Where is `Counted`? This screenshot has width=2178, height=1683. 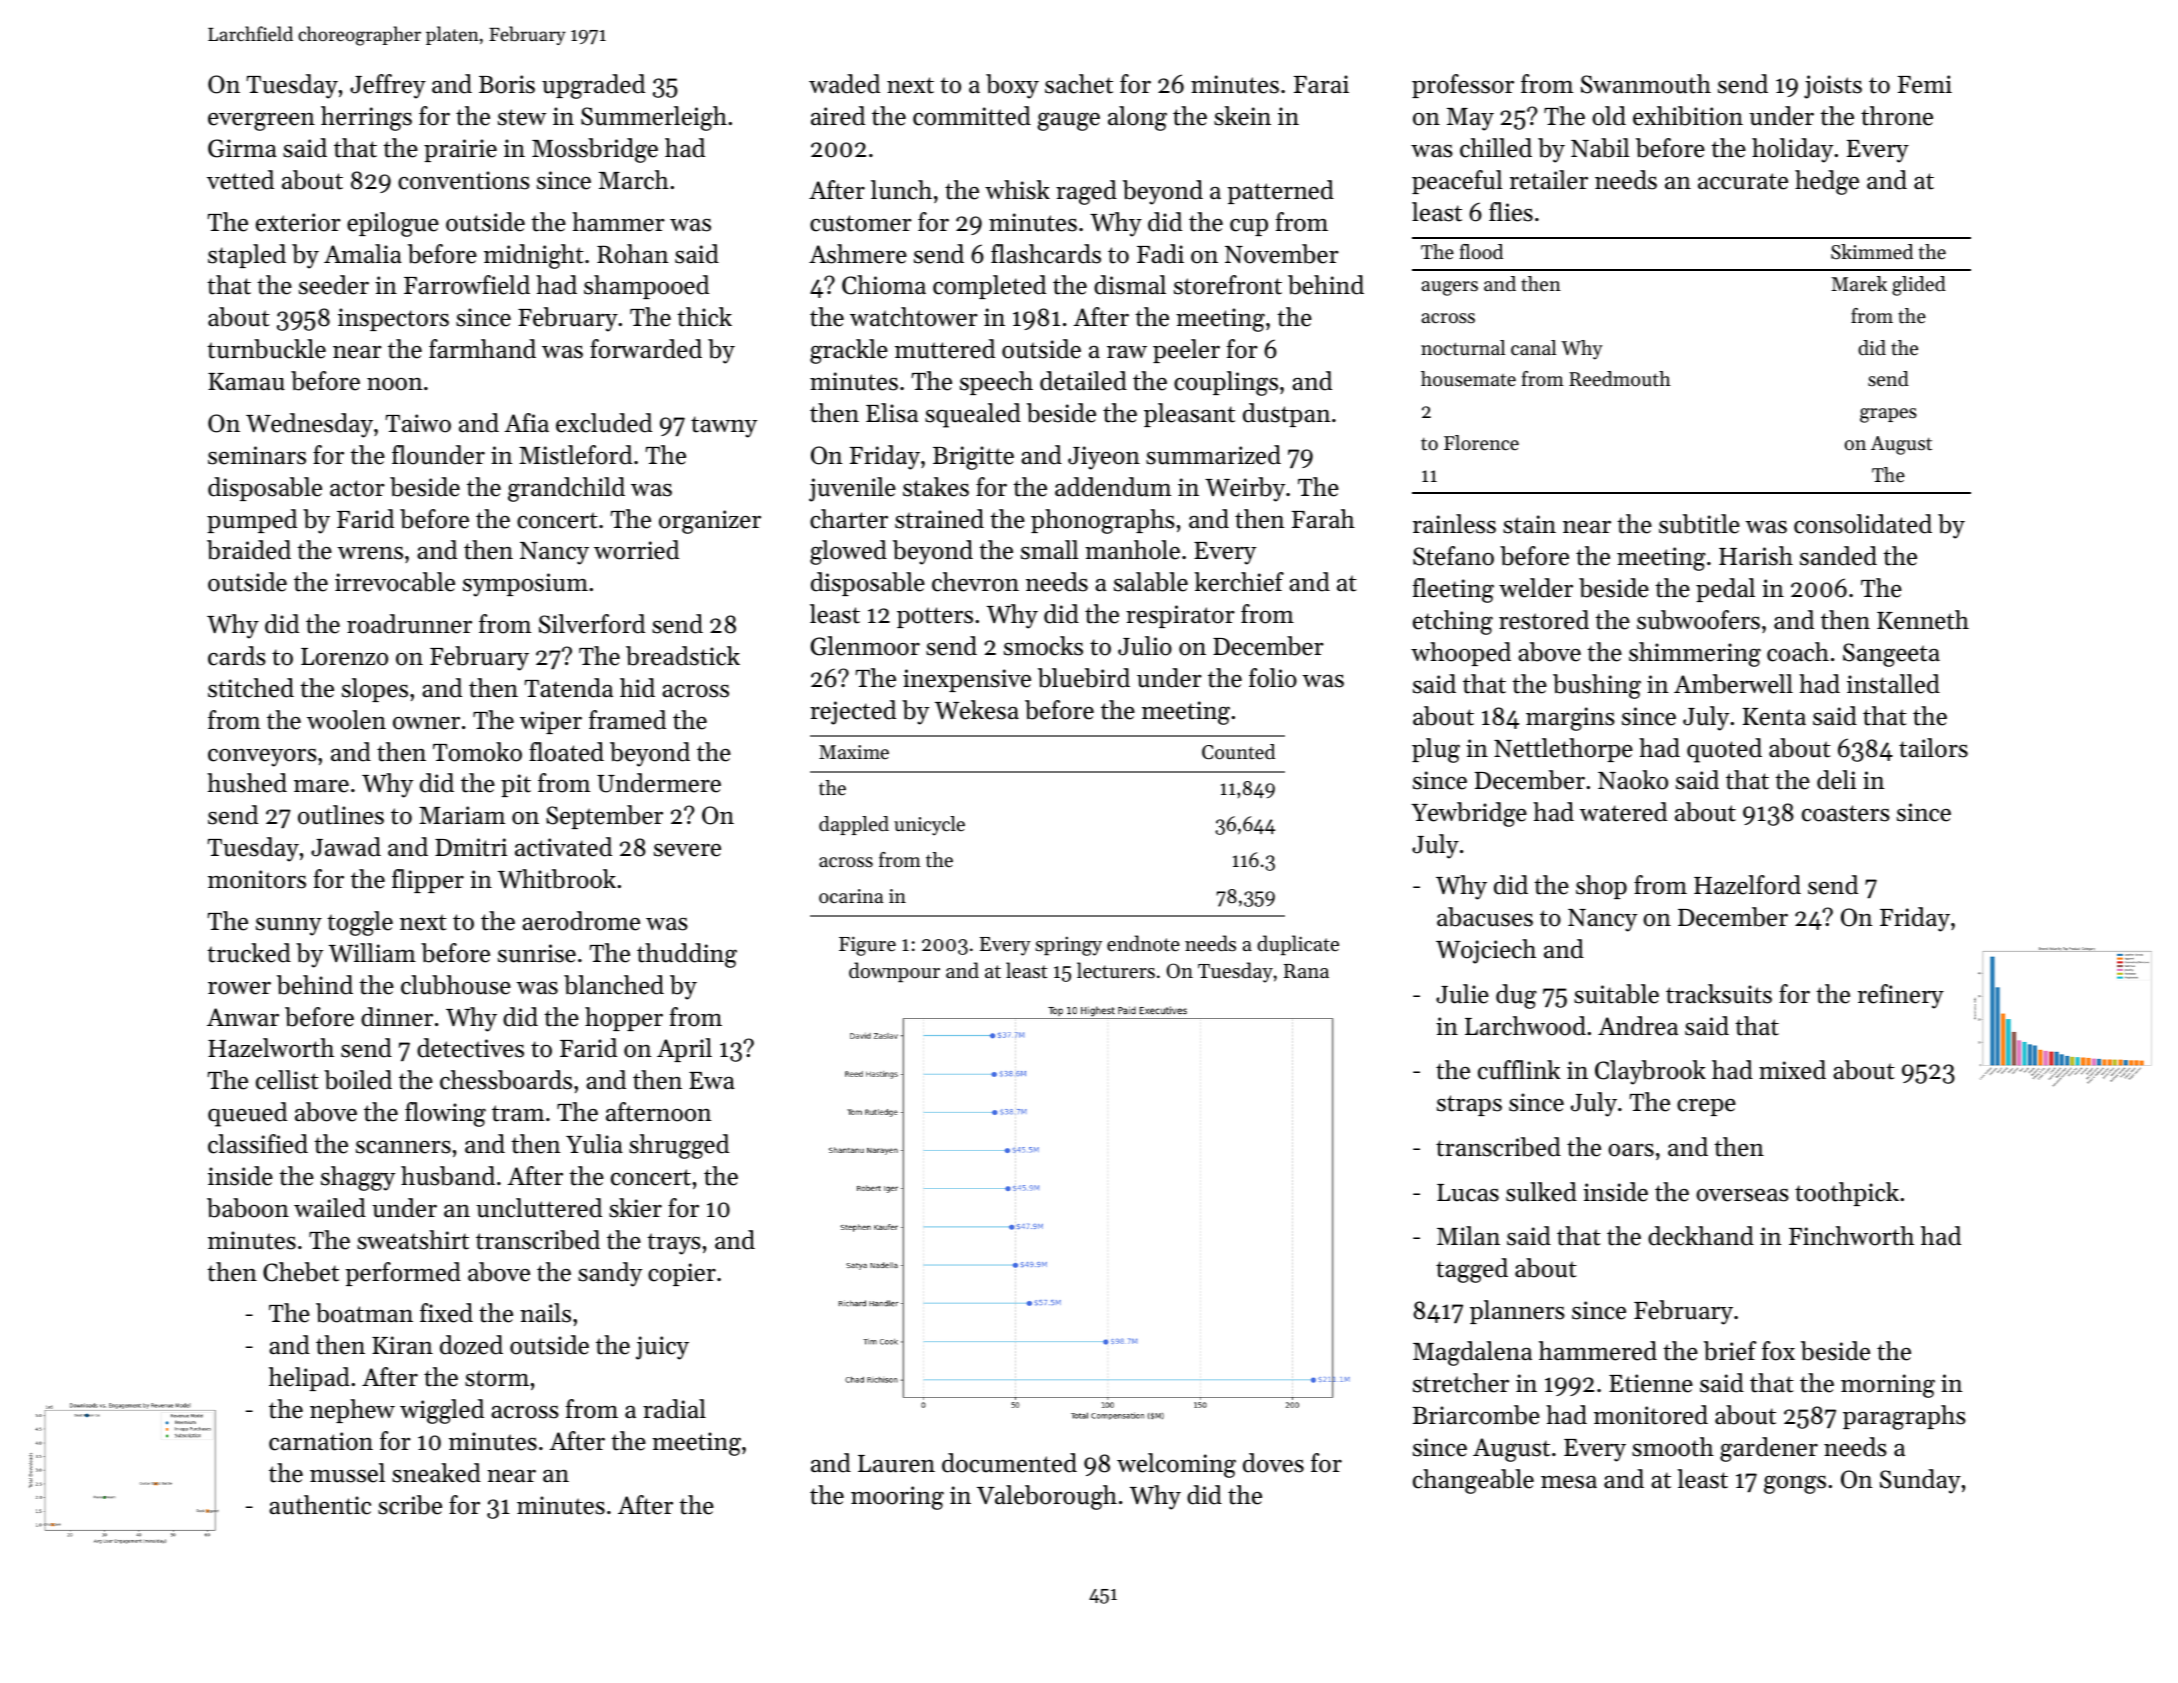
Counted is located at coordinates (1238, 752).
